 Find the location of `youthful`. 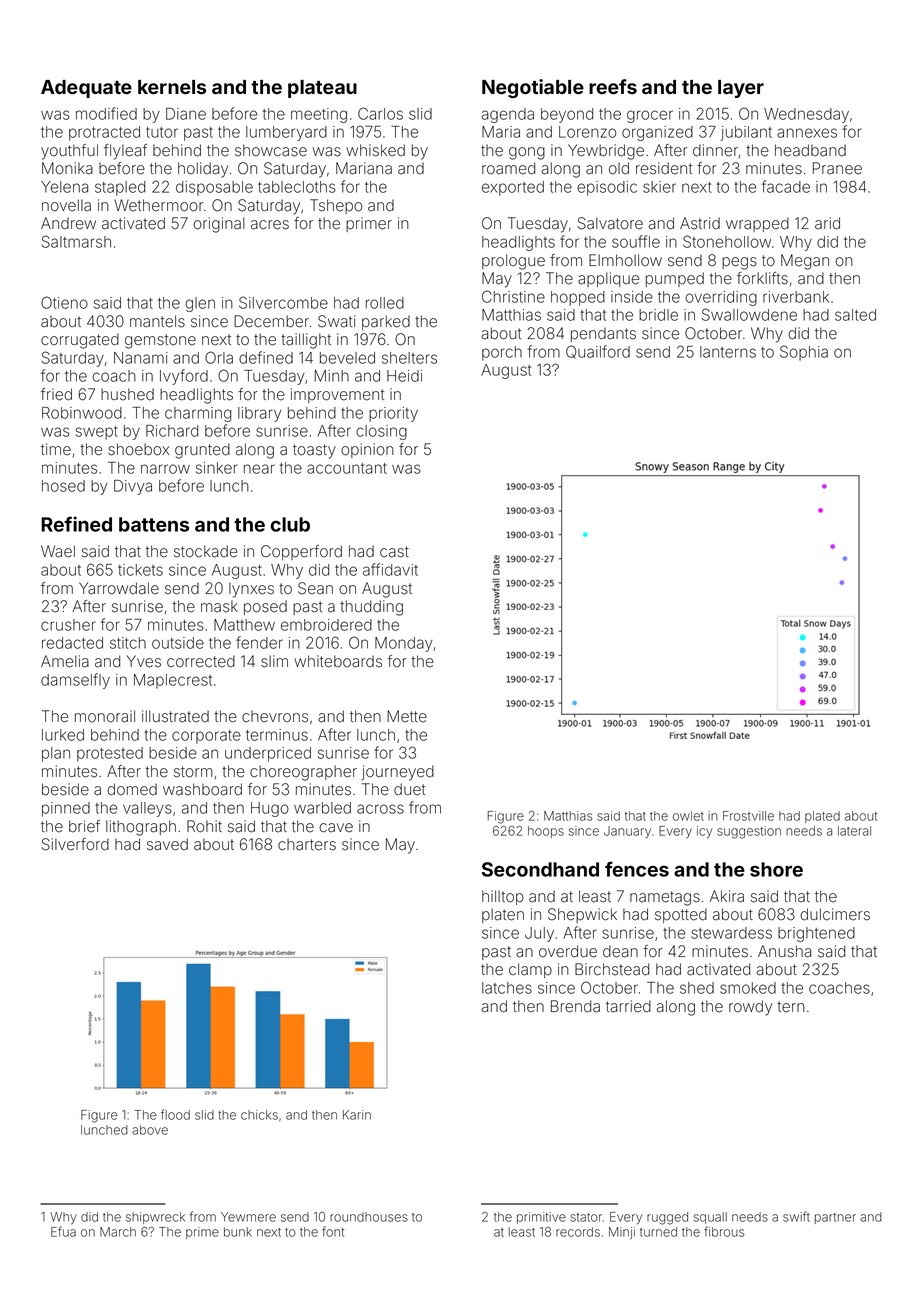

youthful is located at coordinates (69, 152).
